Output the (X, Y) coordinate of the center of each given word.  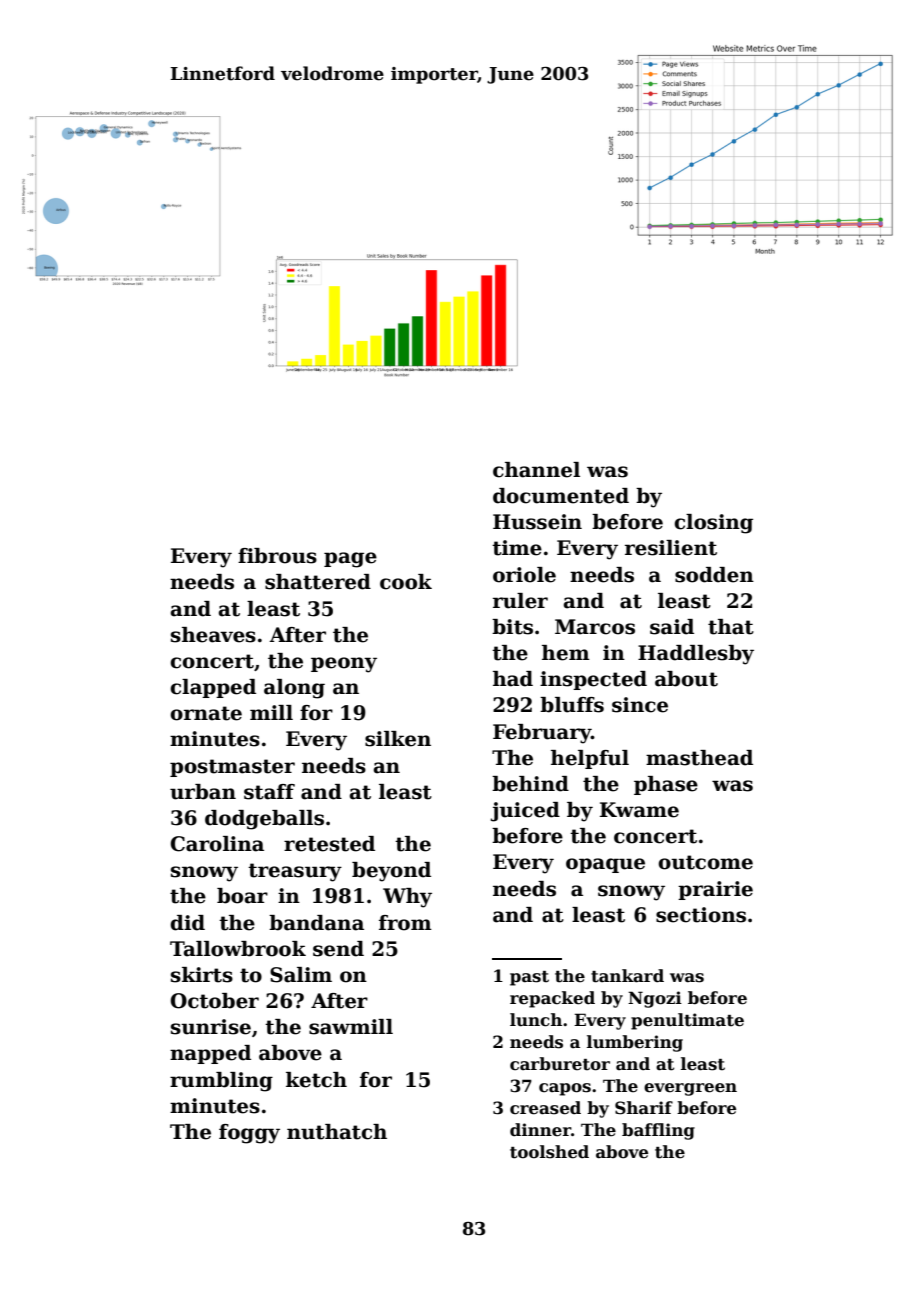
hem (566, 653)
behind (530, 784)
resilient (671, 548)
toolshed (549, 1152)
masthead (699, 758)
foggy (249, 1134)
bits (512, 627)
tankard (627, 976)
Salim (301, 975)
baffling (658, 1131)
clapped (213, 688)
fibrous (277, 556)
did (187, 923)
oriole (524, 575)
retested (329, 844)
